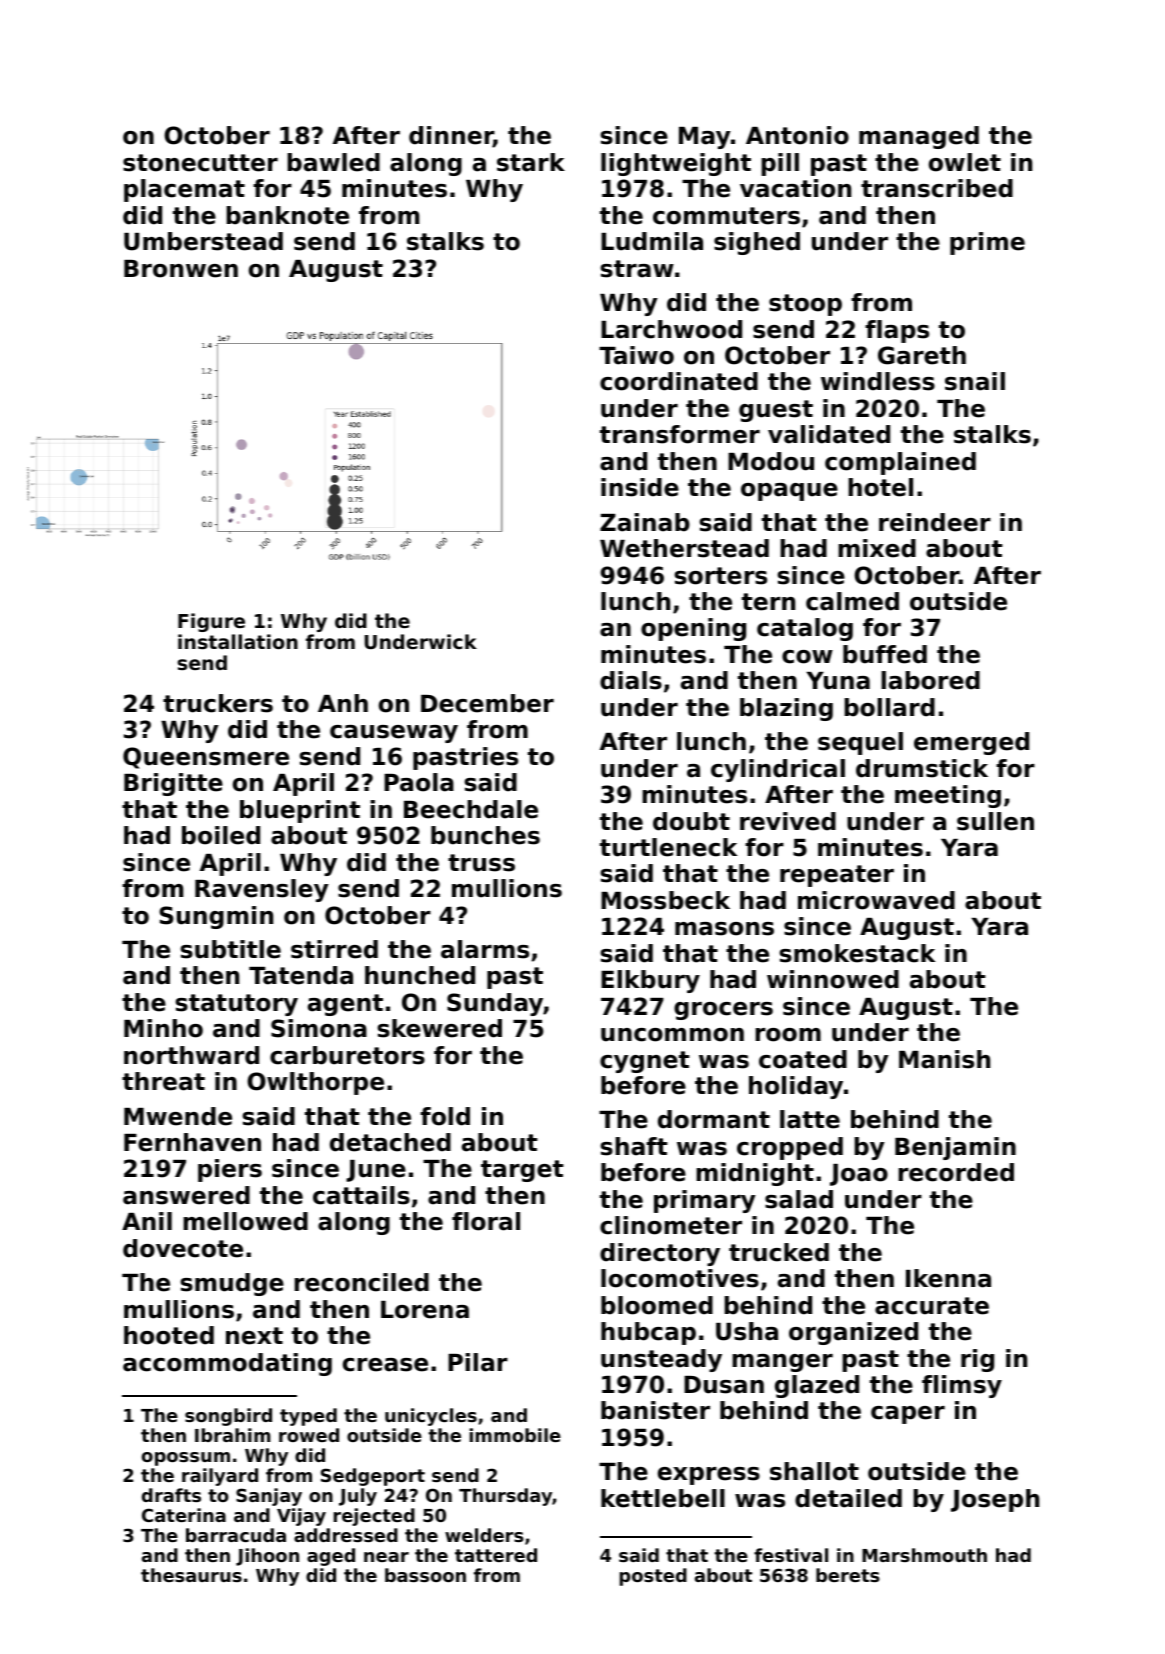 This document has width=1165, height=1654. Describe the element at coordinates (186, 1195) in the document. I see `answered` at that location.
